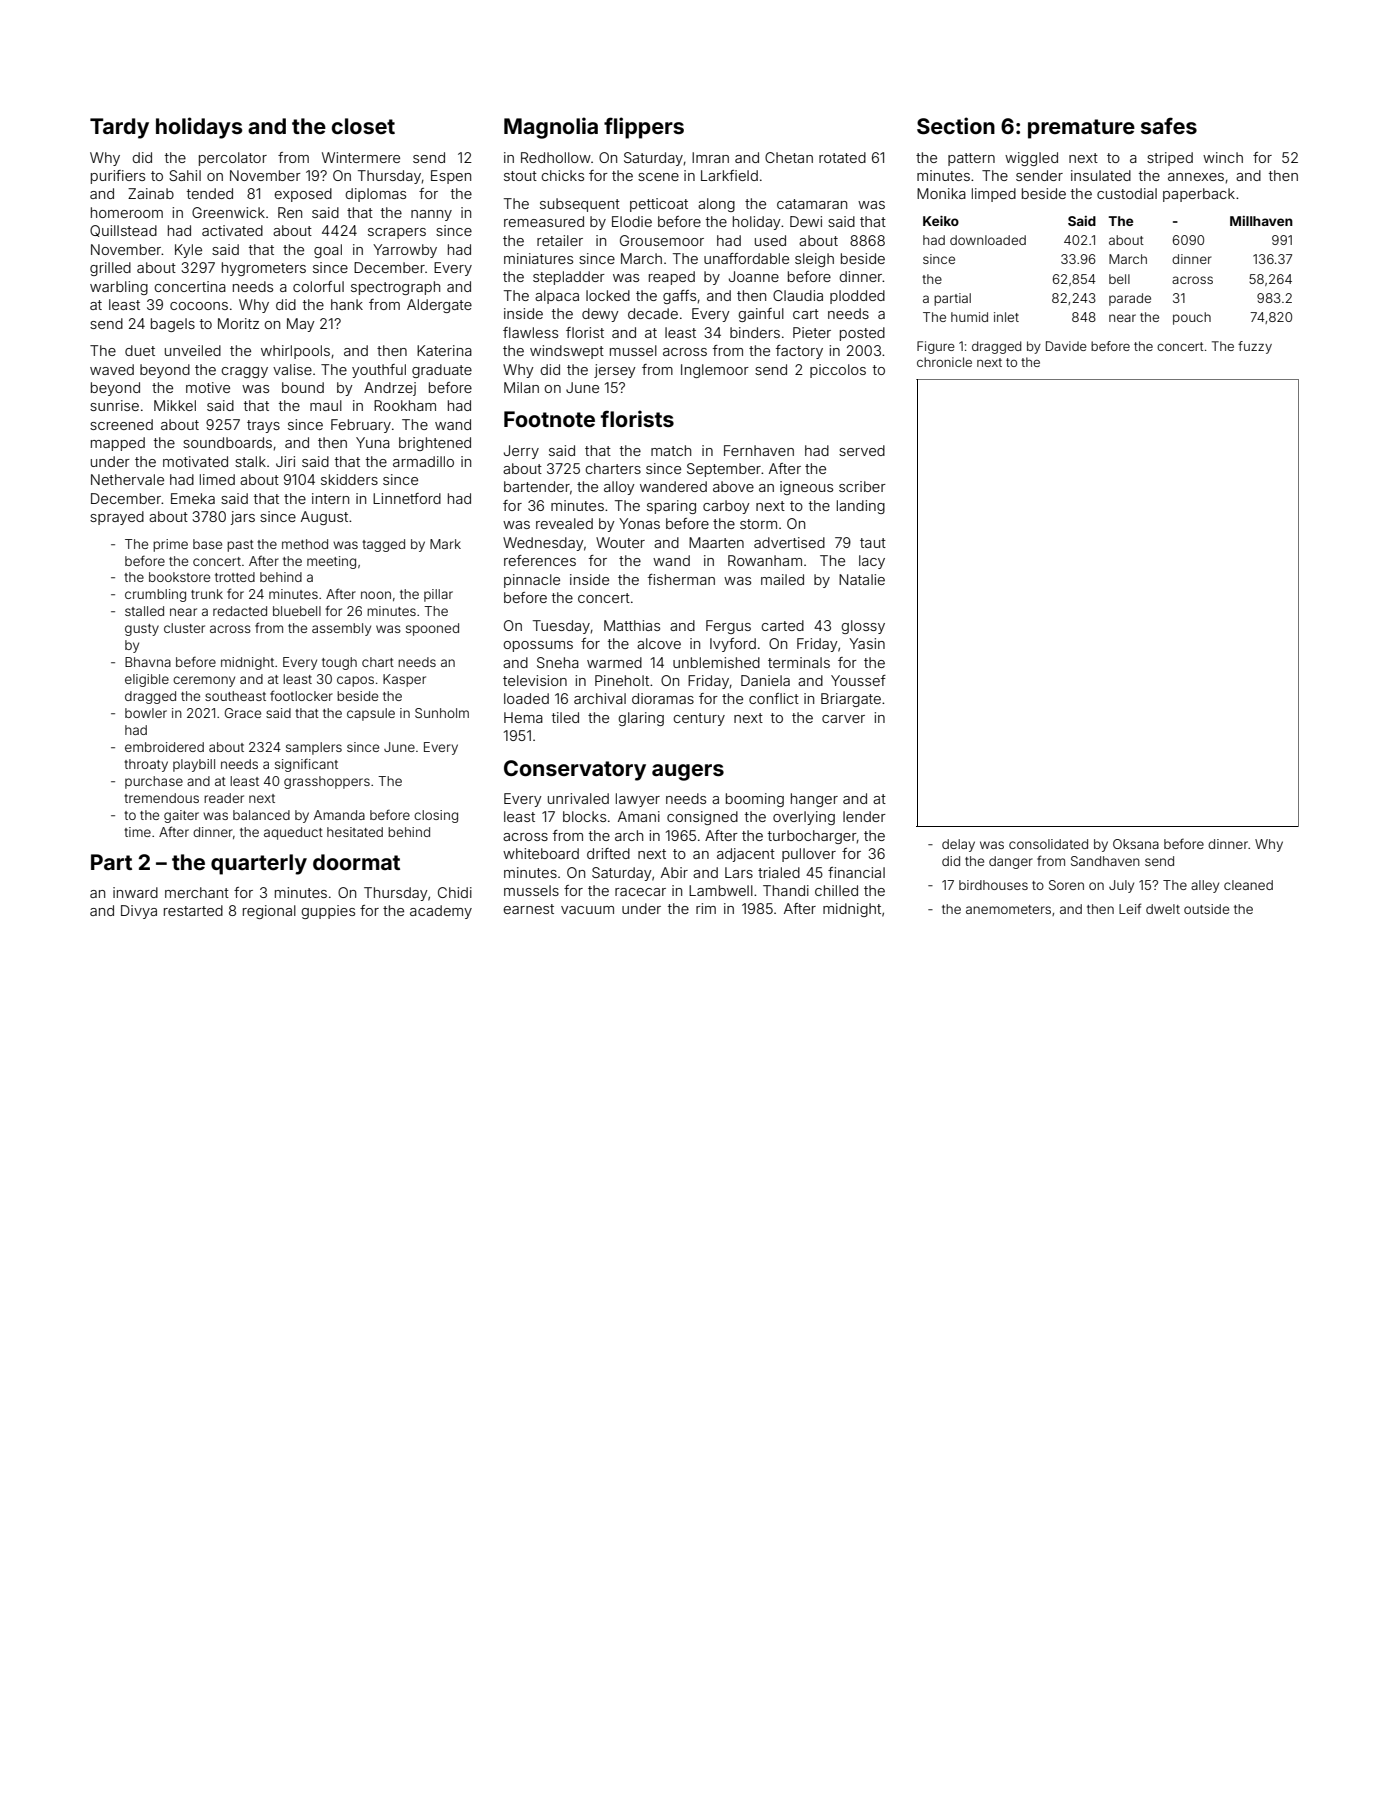  What do you see at coordinates (836, 890) in the screenshot?
I see `chilled` at bounding box center [836, 890].
